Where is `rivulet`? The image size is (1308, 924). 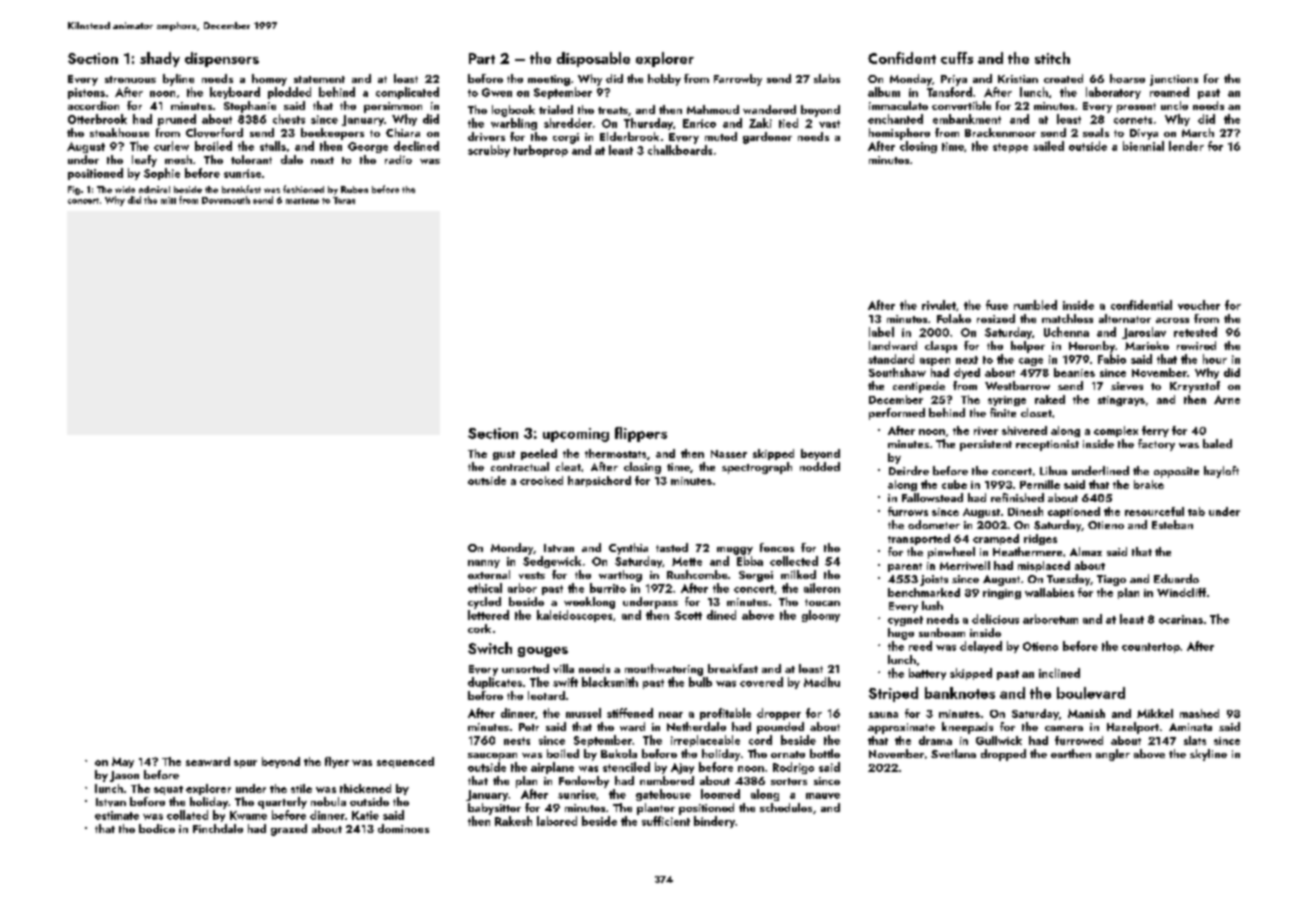
rivulet is located at coordinates (939, 305).
